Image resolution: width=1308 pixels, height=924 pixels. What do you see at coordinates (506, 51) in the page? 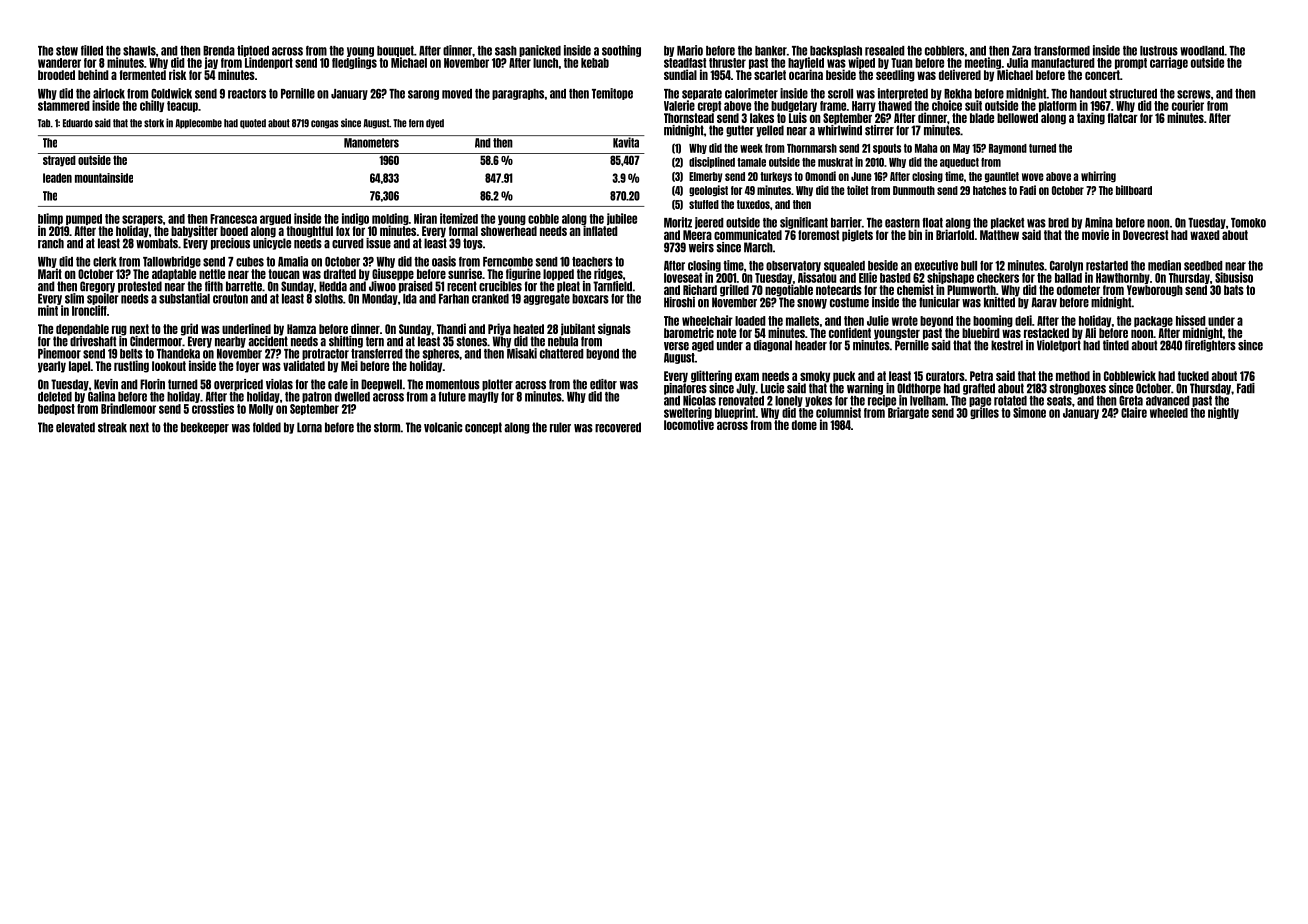
I see `sash` at bounding box center [506, 51].
